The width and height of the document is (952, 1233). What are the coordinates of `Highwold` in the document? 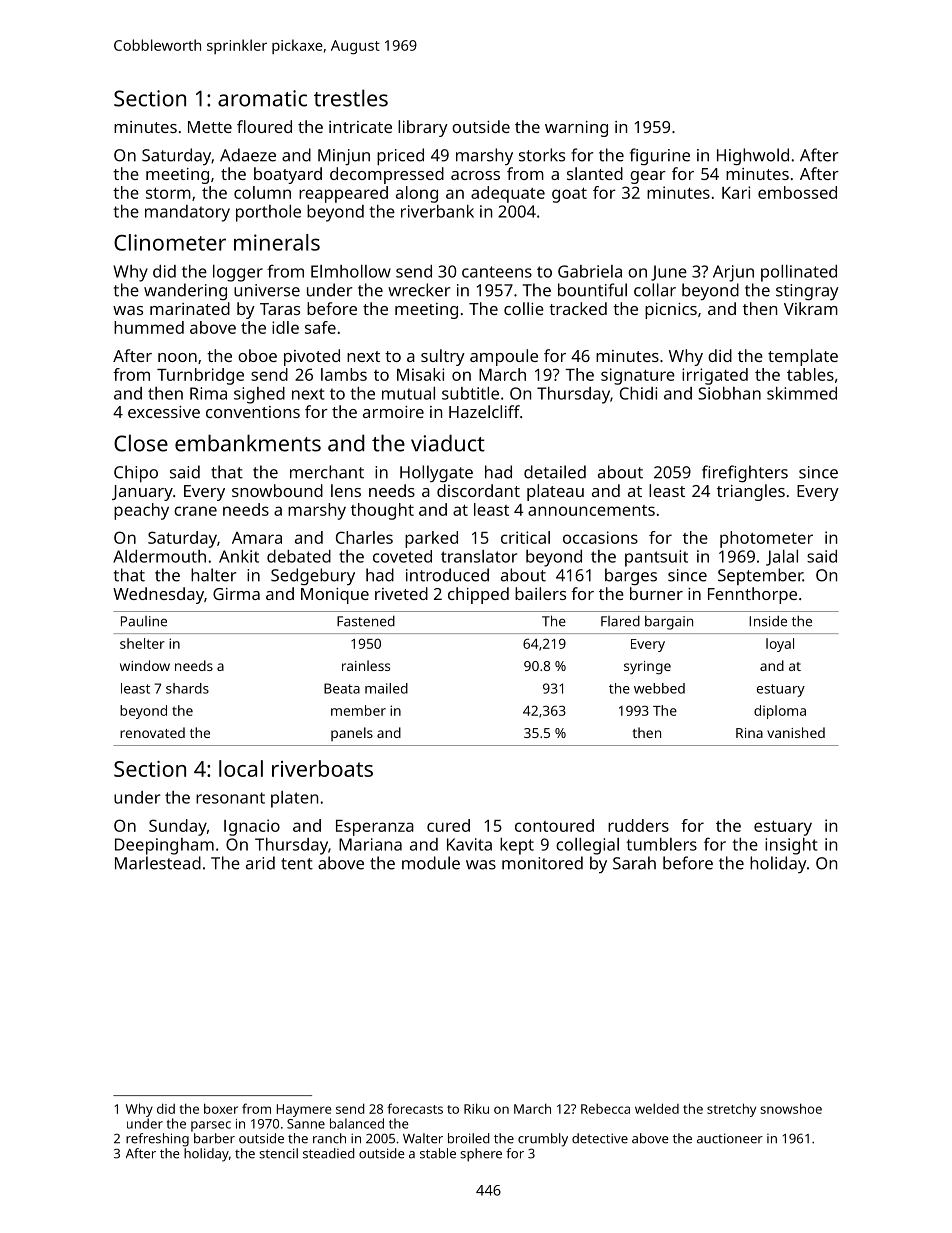 It's located at (753, 156).
